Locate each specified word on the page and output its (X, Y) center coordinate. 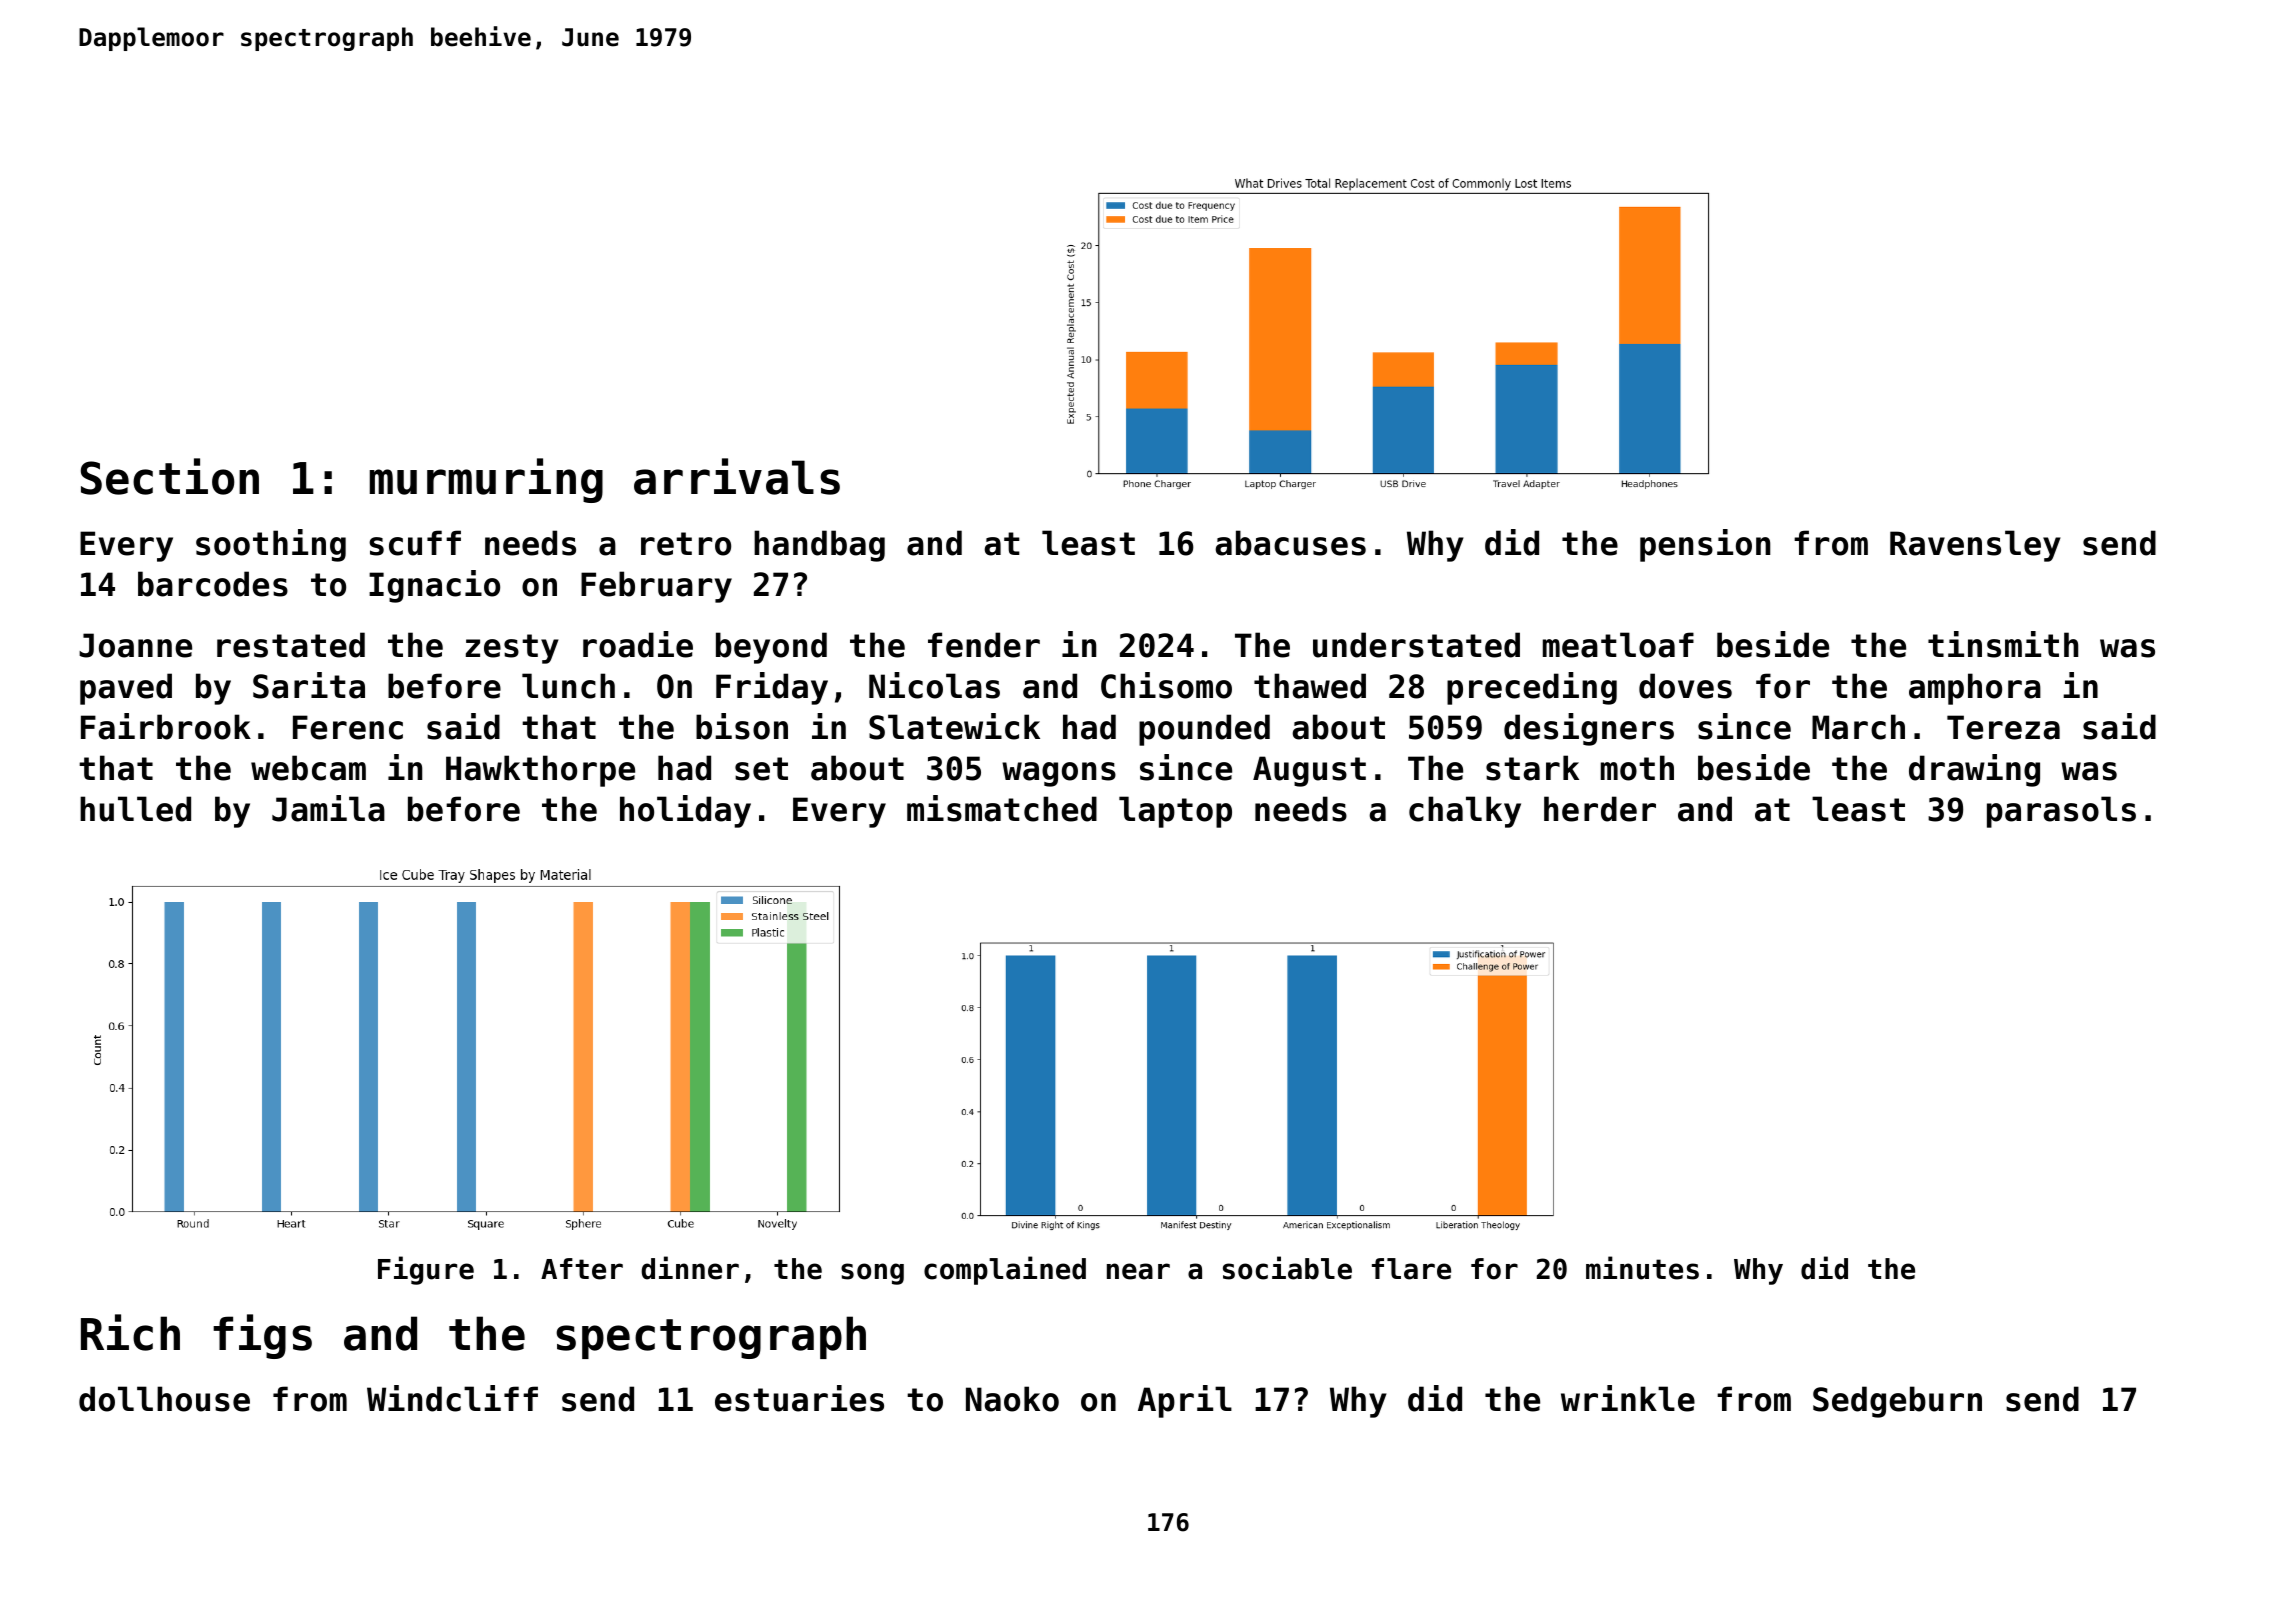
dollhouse (164, 1399)
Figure (426, 1270)
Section (170, 476)
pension (1705, 545)
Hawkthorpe (540, 771)
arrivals (737, 476)
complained (1005, 1270)
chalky (1465, 812)
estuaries (799, 1398)
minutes (1642, 1268)
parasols (2061, 812)
